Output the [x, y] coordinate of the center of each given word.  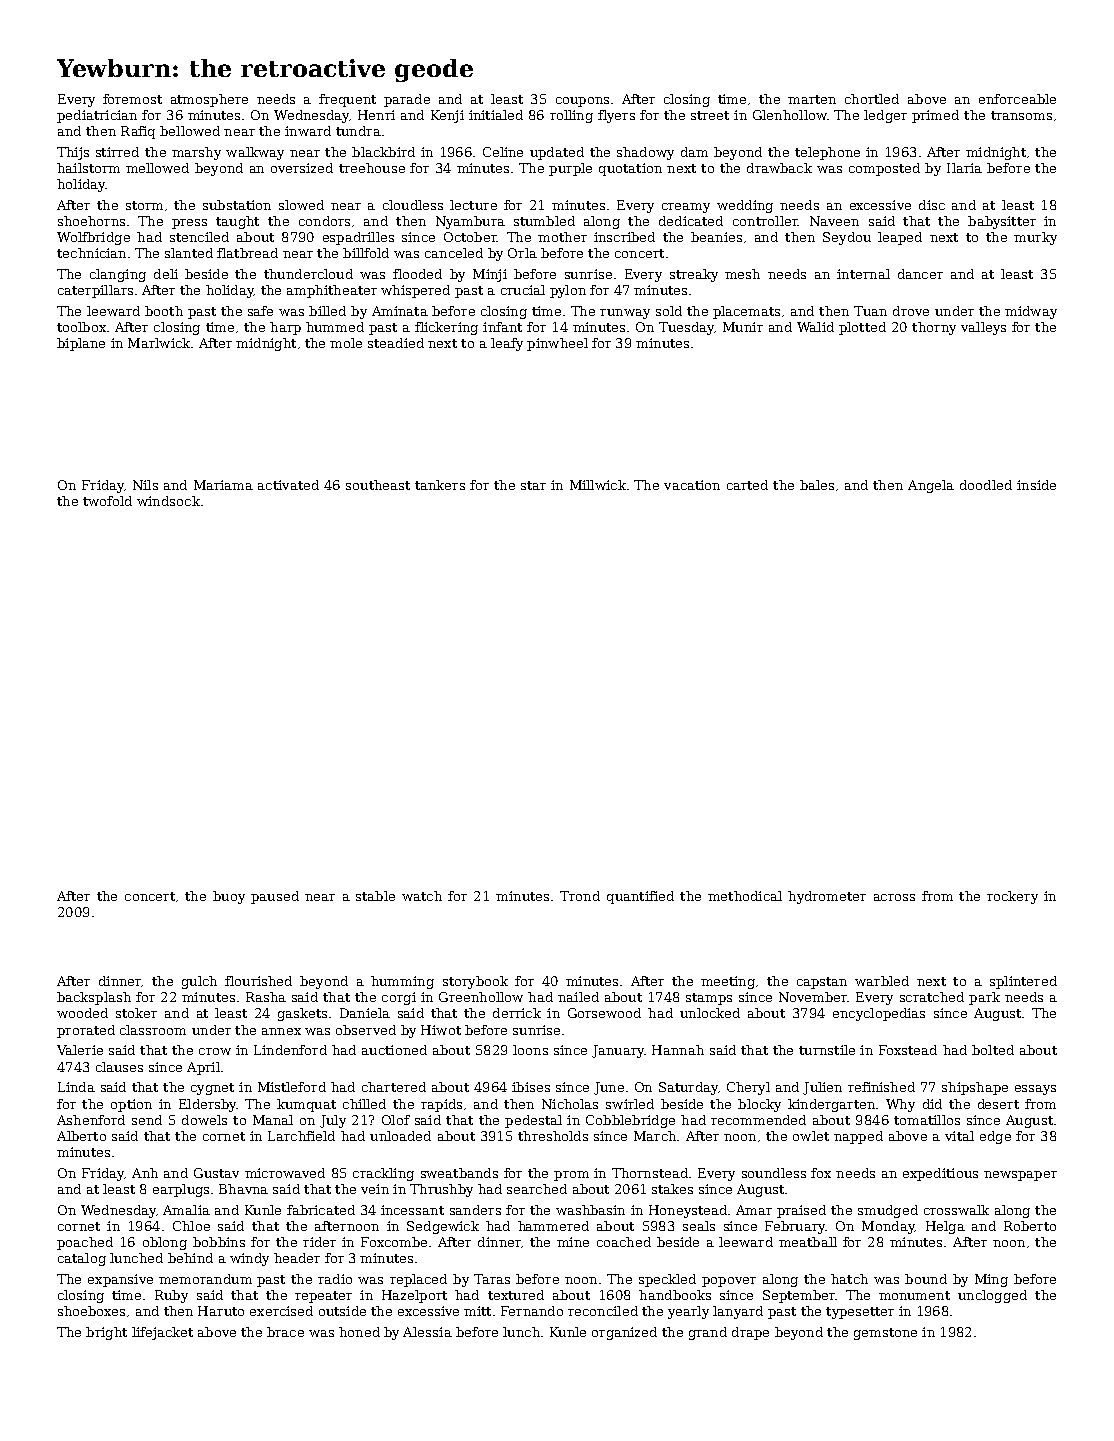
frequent [347, 100]
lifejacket [162, 1333]
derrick [517, 1013]
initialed [496, 115]
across [894, 897]
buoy [229, 897]
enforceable [1017, 99]
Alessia [427, 1332]
